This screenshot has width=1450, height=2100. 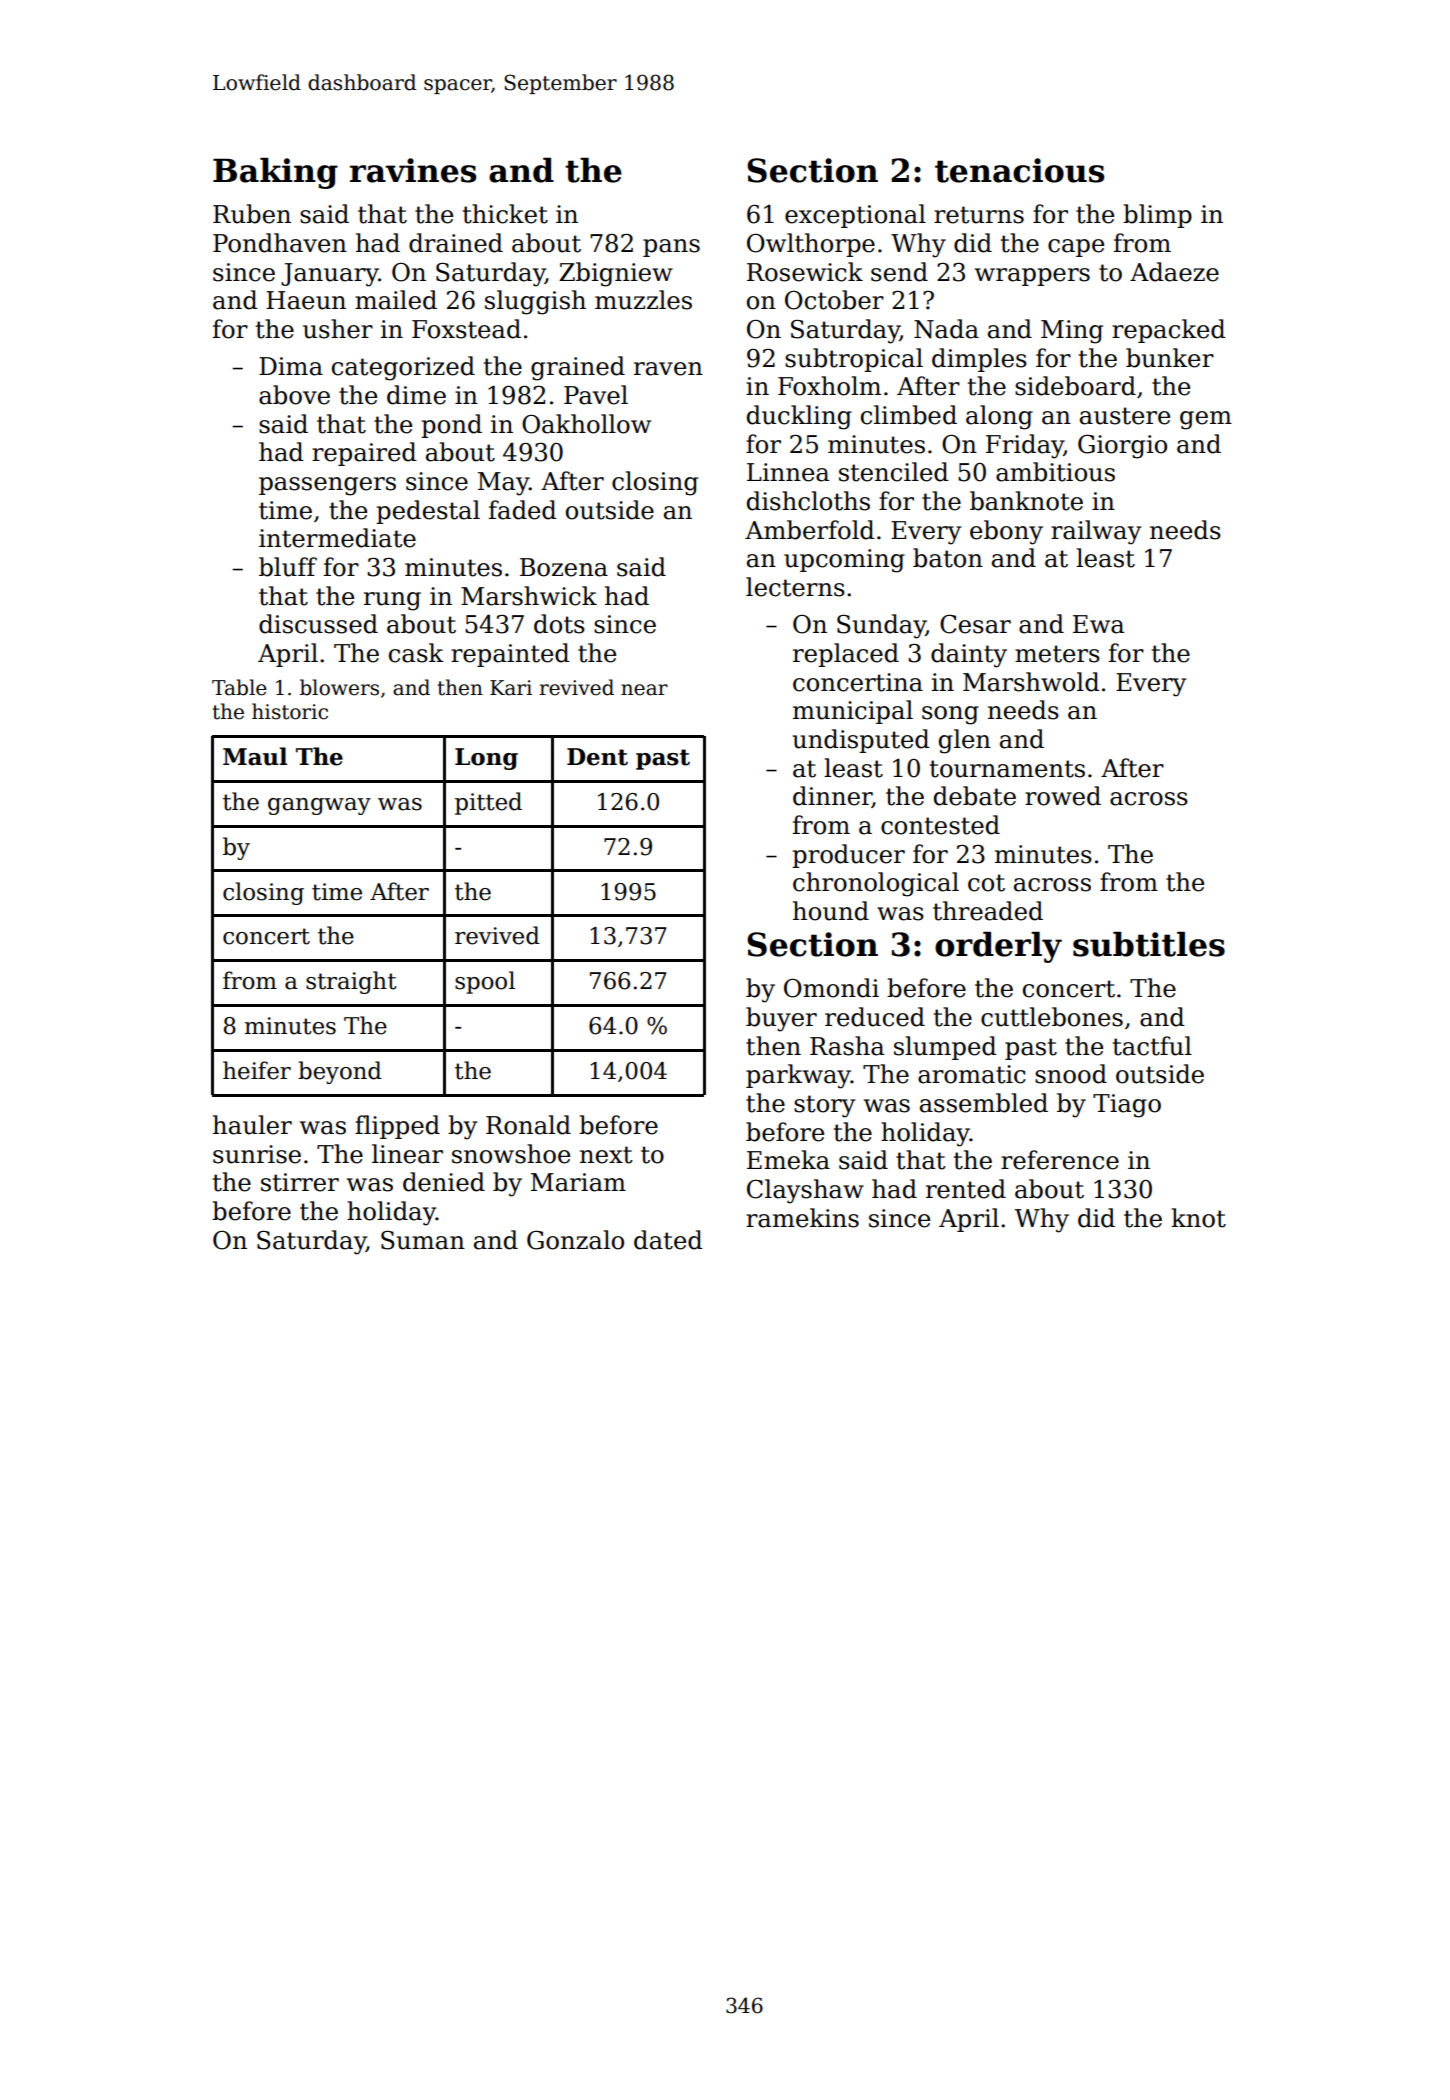 I want to click on Haeun, so click(x=306, y=300).
